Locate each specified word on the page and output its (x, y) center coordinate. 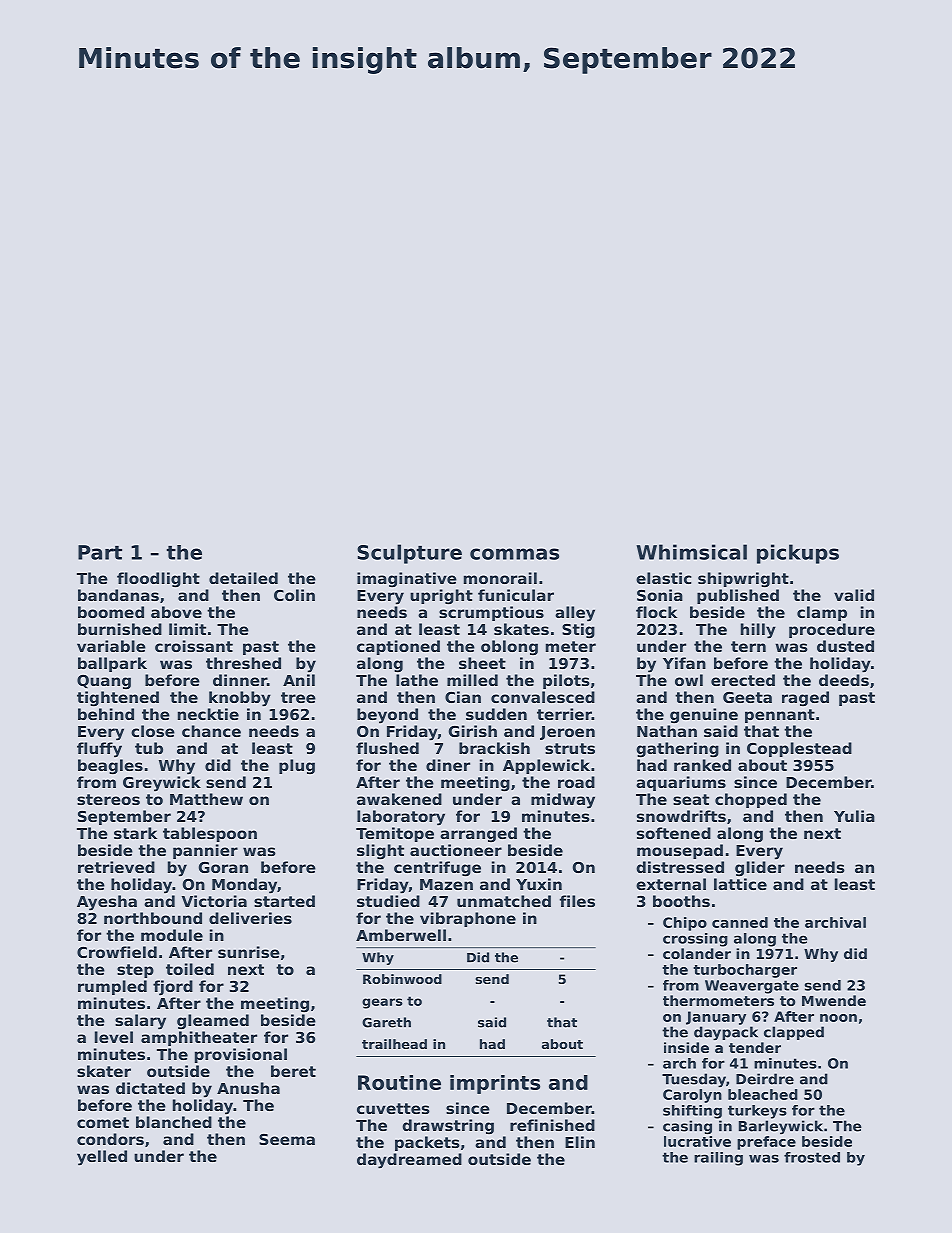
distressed (680, 867)
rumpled (112, 987)
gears (382, 1003)
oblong (509, 647)
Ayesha (107, 903)
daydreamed (409, 1161)
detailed (243, 578)
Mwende (834, 1000)
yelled (102, 1158)
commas (514, 554)
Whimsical (691, 552)
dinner (240, 680)
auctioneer (456, 850)
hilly (758, 631)
